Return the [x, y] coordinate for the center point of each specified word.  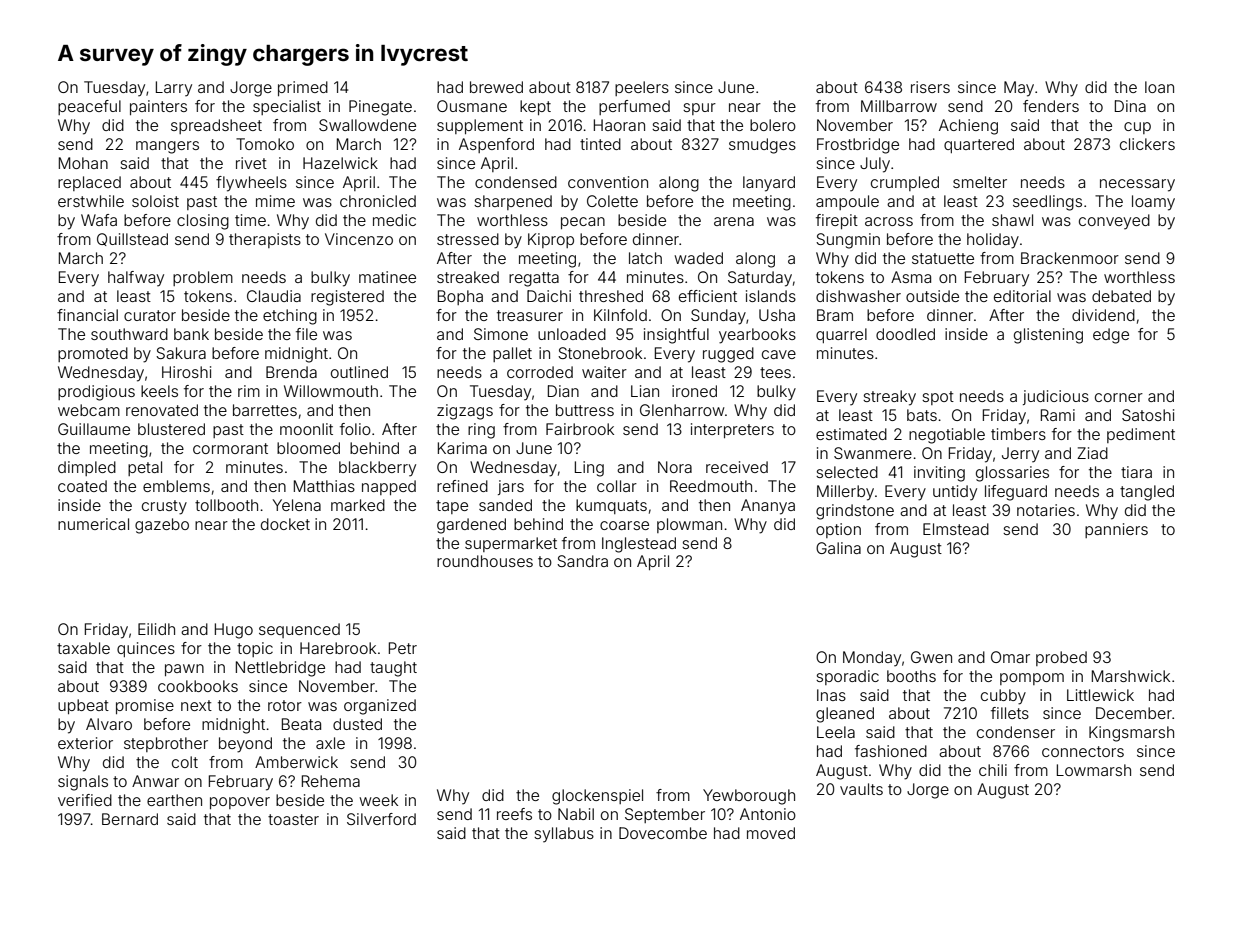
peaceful [89, 107]
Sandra [582, 561]
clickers [1147, 144]
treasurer [530, 315]
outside [932, 296]
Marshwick [1131, 676]
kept [535, 107]
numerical [93, 524]
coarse [624, 525]
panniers [1116, 530]
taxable [83, 648]
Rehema [331, 781]
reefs [514, 814]
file [306, 334]
